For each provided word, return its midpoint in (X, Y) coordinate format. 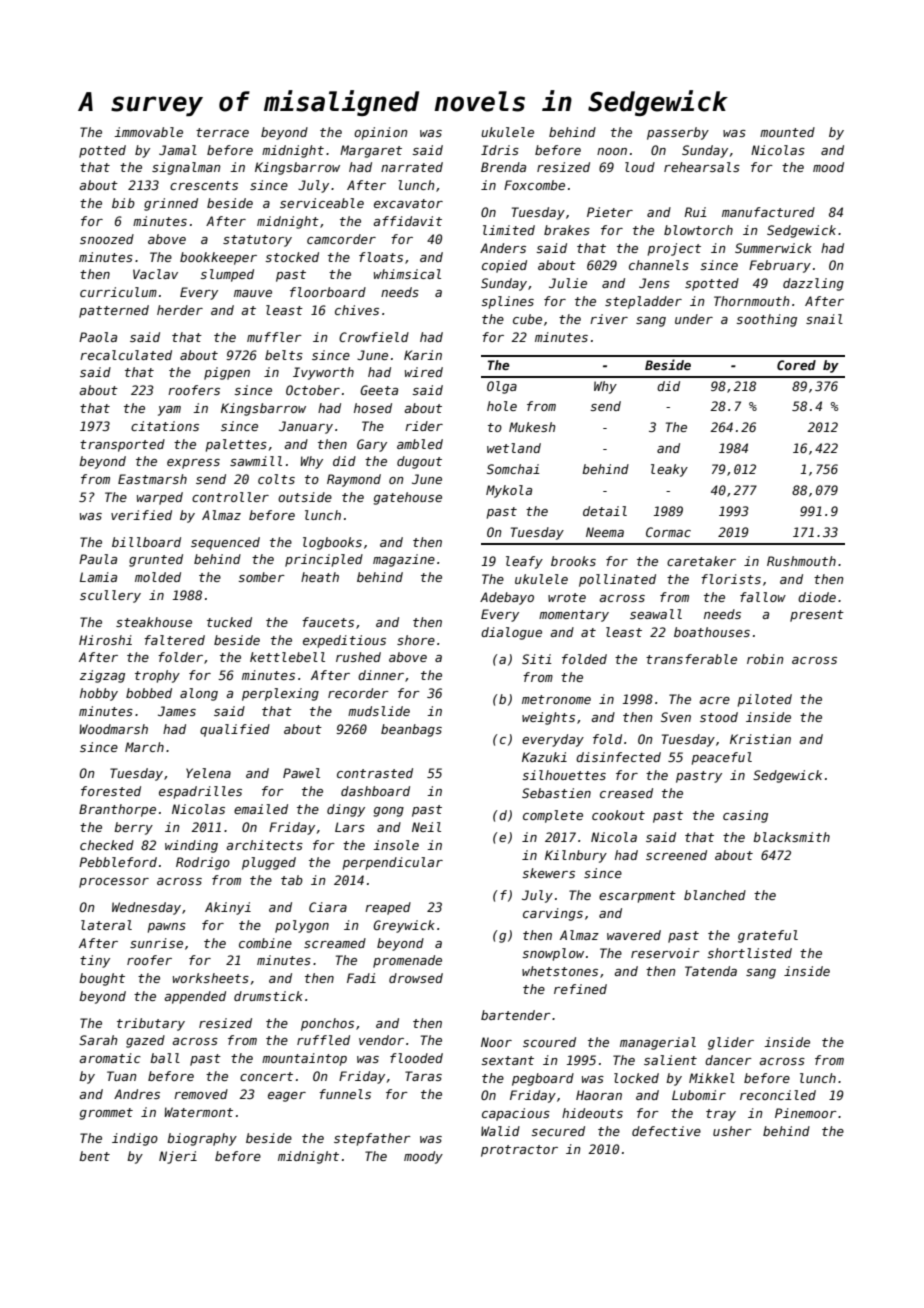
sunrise (156, 943)
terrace (222, 132)
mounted (787, 132)
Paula (98, 559)
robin (765, 659)
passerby (678, 133)
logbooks (332, 543)
